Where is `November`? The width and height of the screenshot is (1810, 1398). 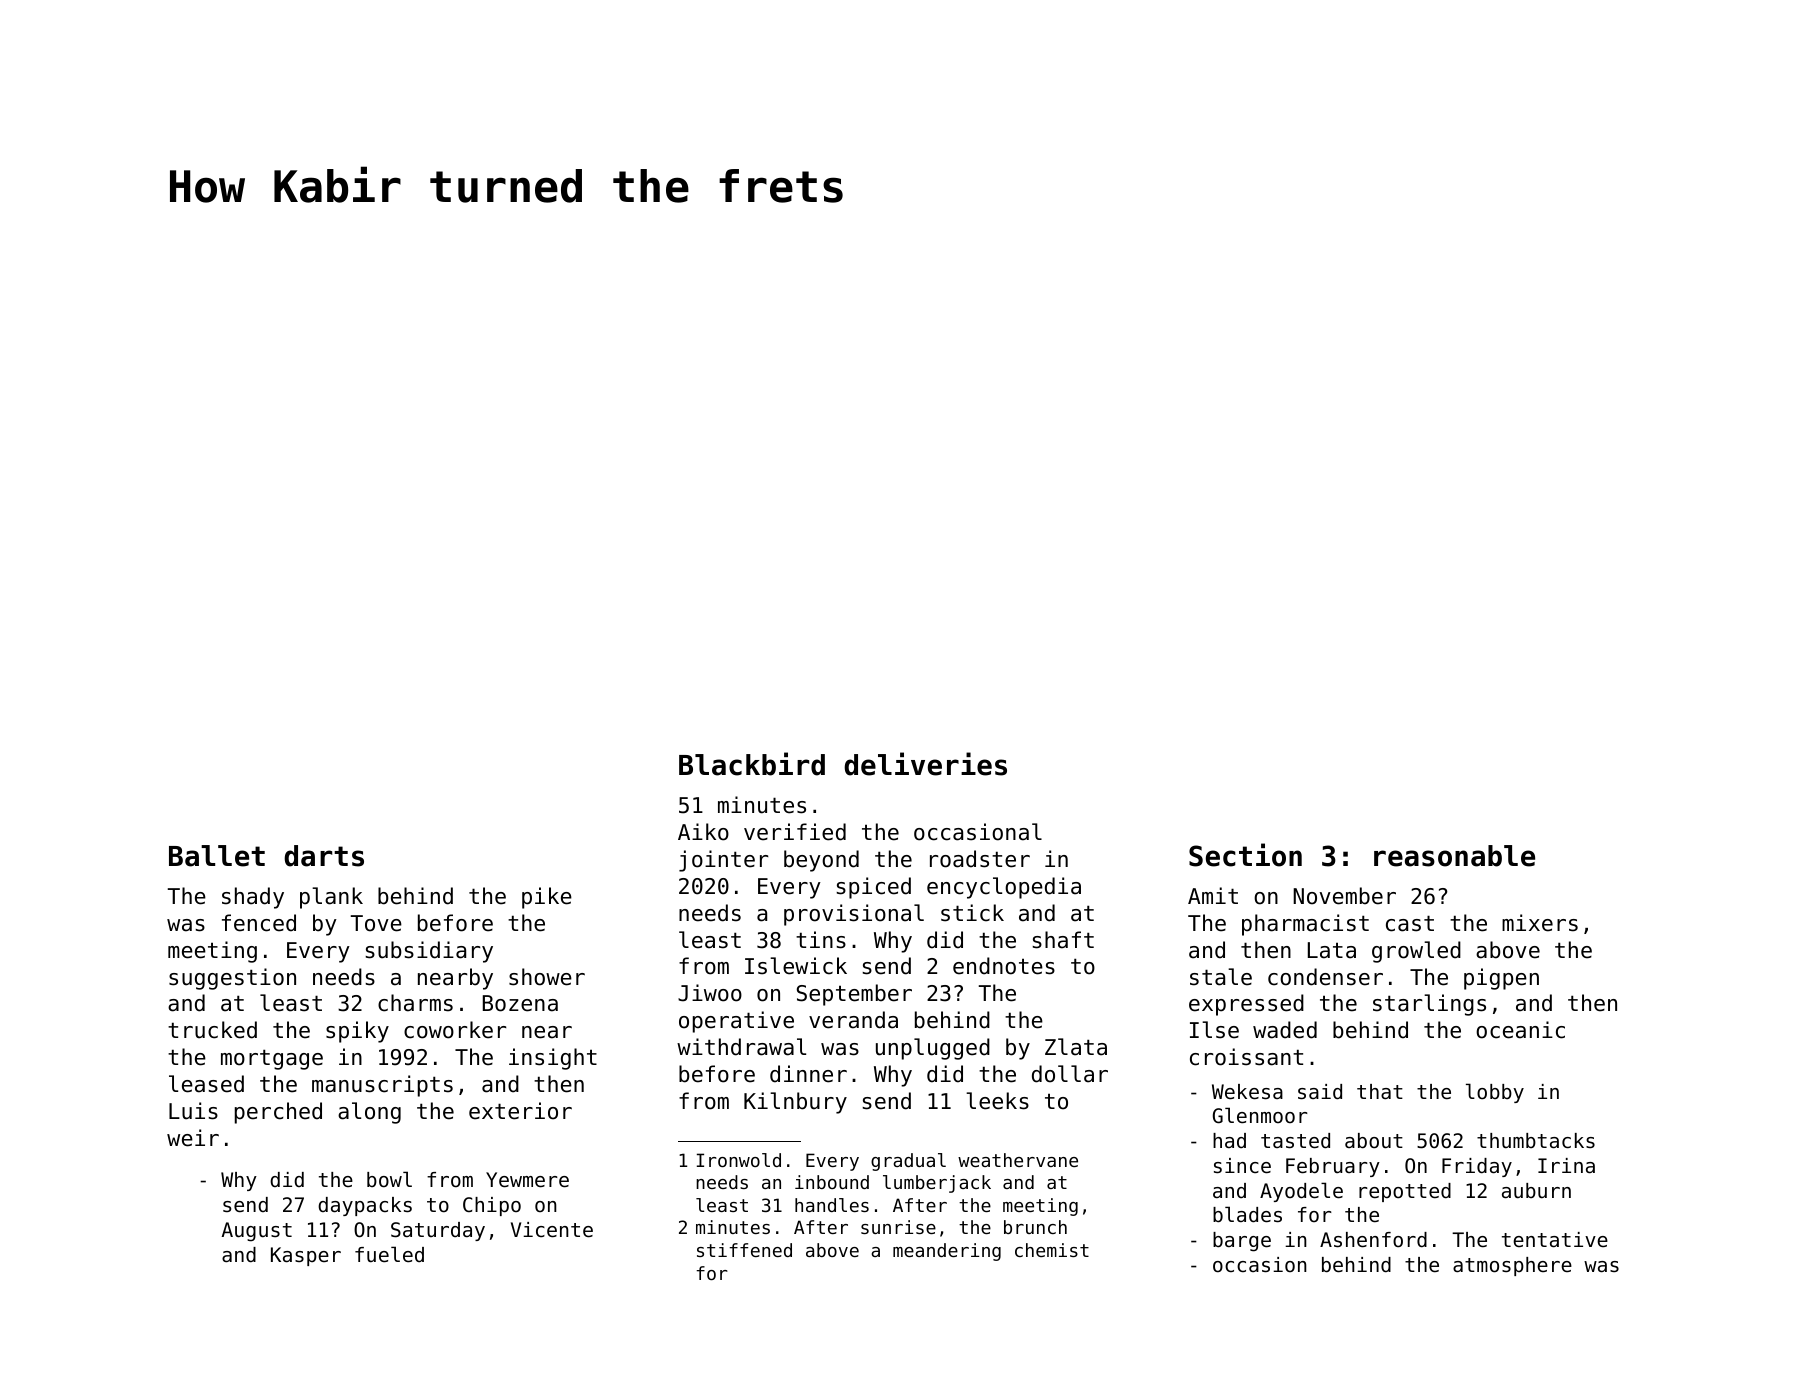
November is located at coordinates (1344, 896).
